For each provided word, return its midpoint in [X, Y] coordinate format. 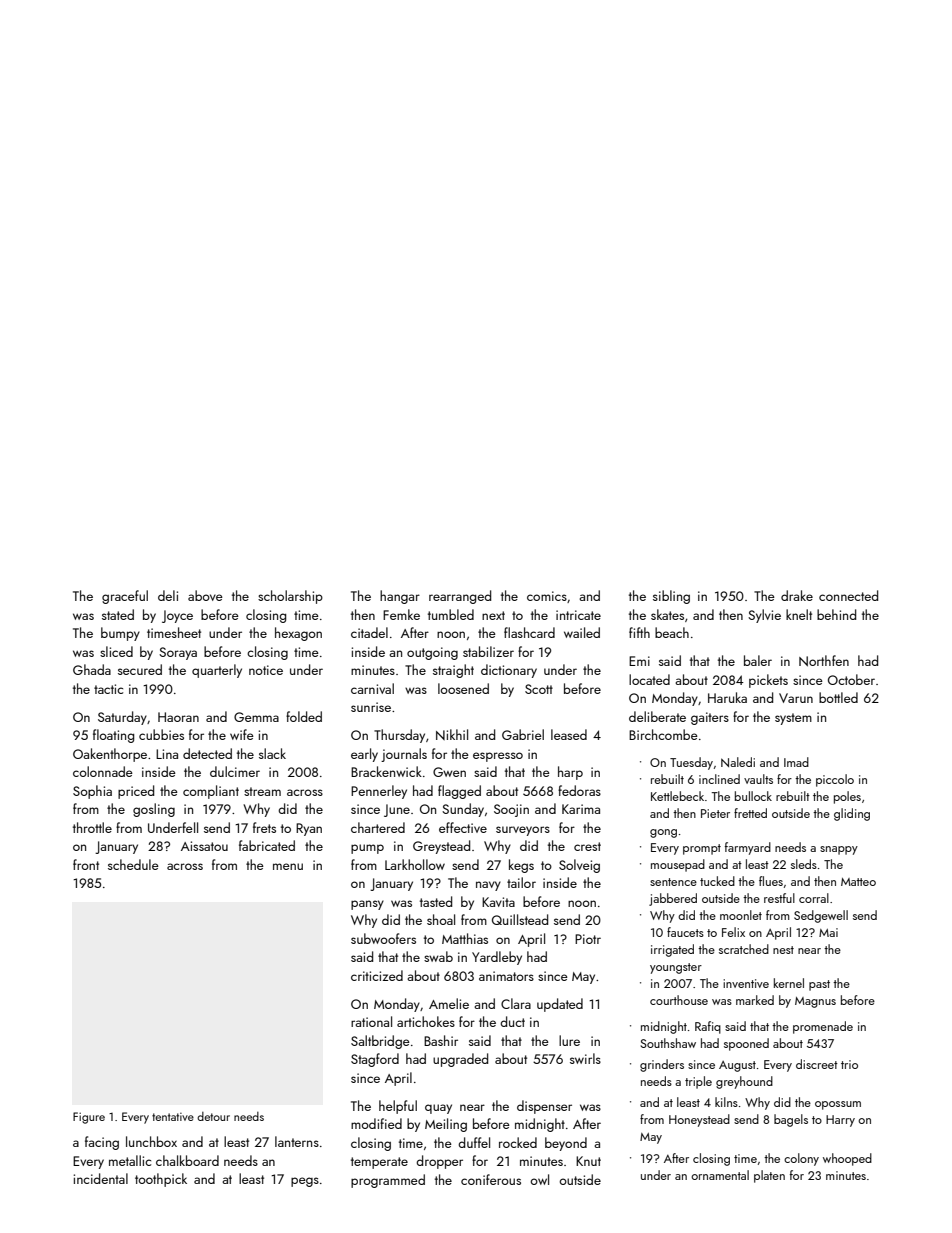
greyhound [744, 1082]
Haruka [727, 697]
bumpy [120, 634]
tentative [173, 1117]
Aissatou [204, 846]
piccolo [835, 780]
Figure [89, 1118]
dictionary [509, 671]
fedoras [579, 790]
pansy [367, 905]
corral [814, 898]
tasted [436, 901]
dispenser [544, 1107]
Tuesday [691, 763]
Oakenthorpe [110, 755]
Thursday [399, 736]
